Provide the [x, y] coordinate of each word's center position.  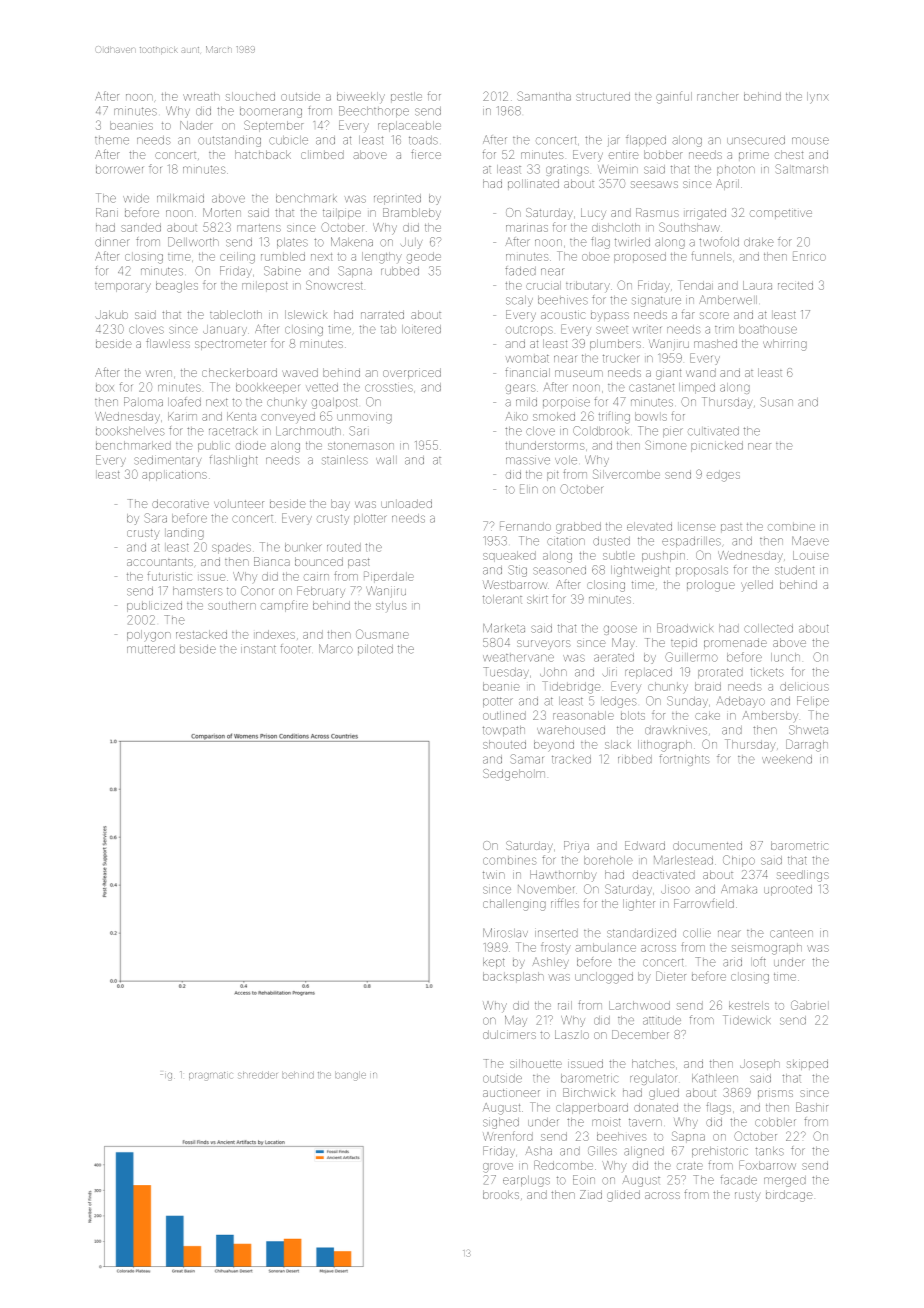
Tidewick [746, 1020]
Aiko [517, 416]
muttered [151, 649]
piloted [375, 649]
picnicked [717, 446]
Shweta [808, 730]
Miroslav [505, 933]
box [105, 388]
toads [423, 140]
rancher [717, 96]
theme [112, 141]
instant [258, 649]
